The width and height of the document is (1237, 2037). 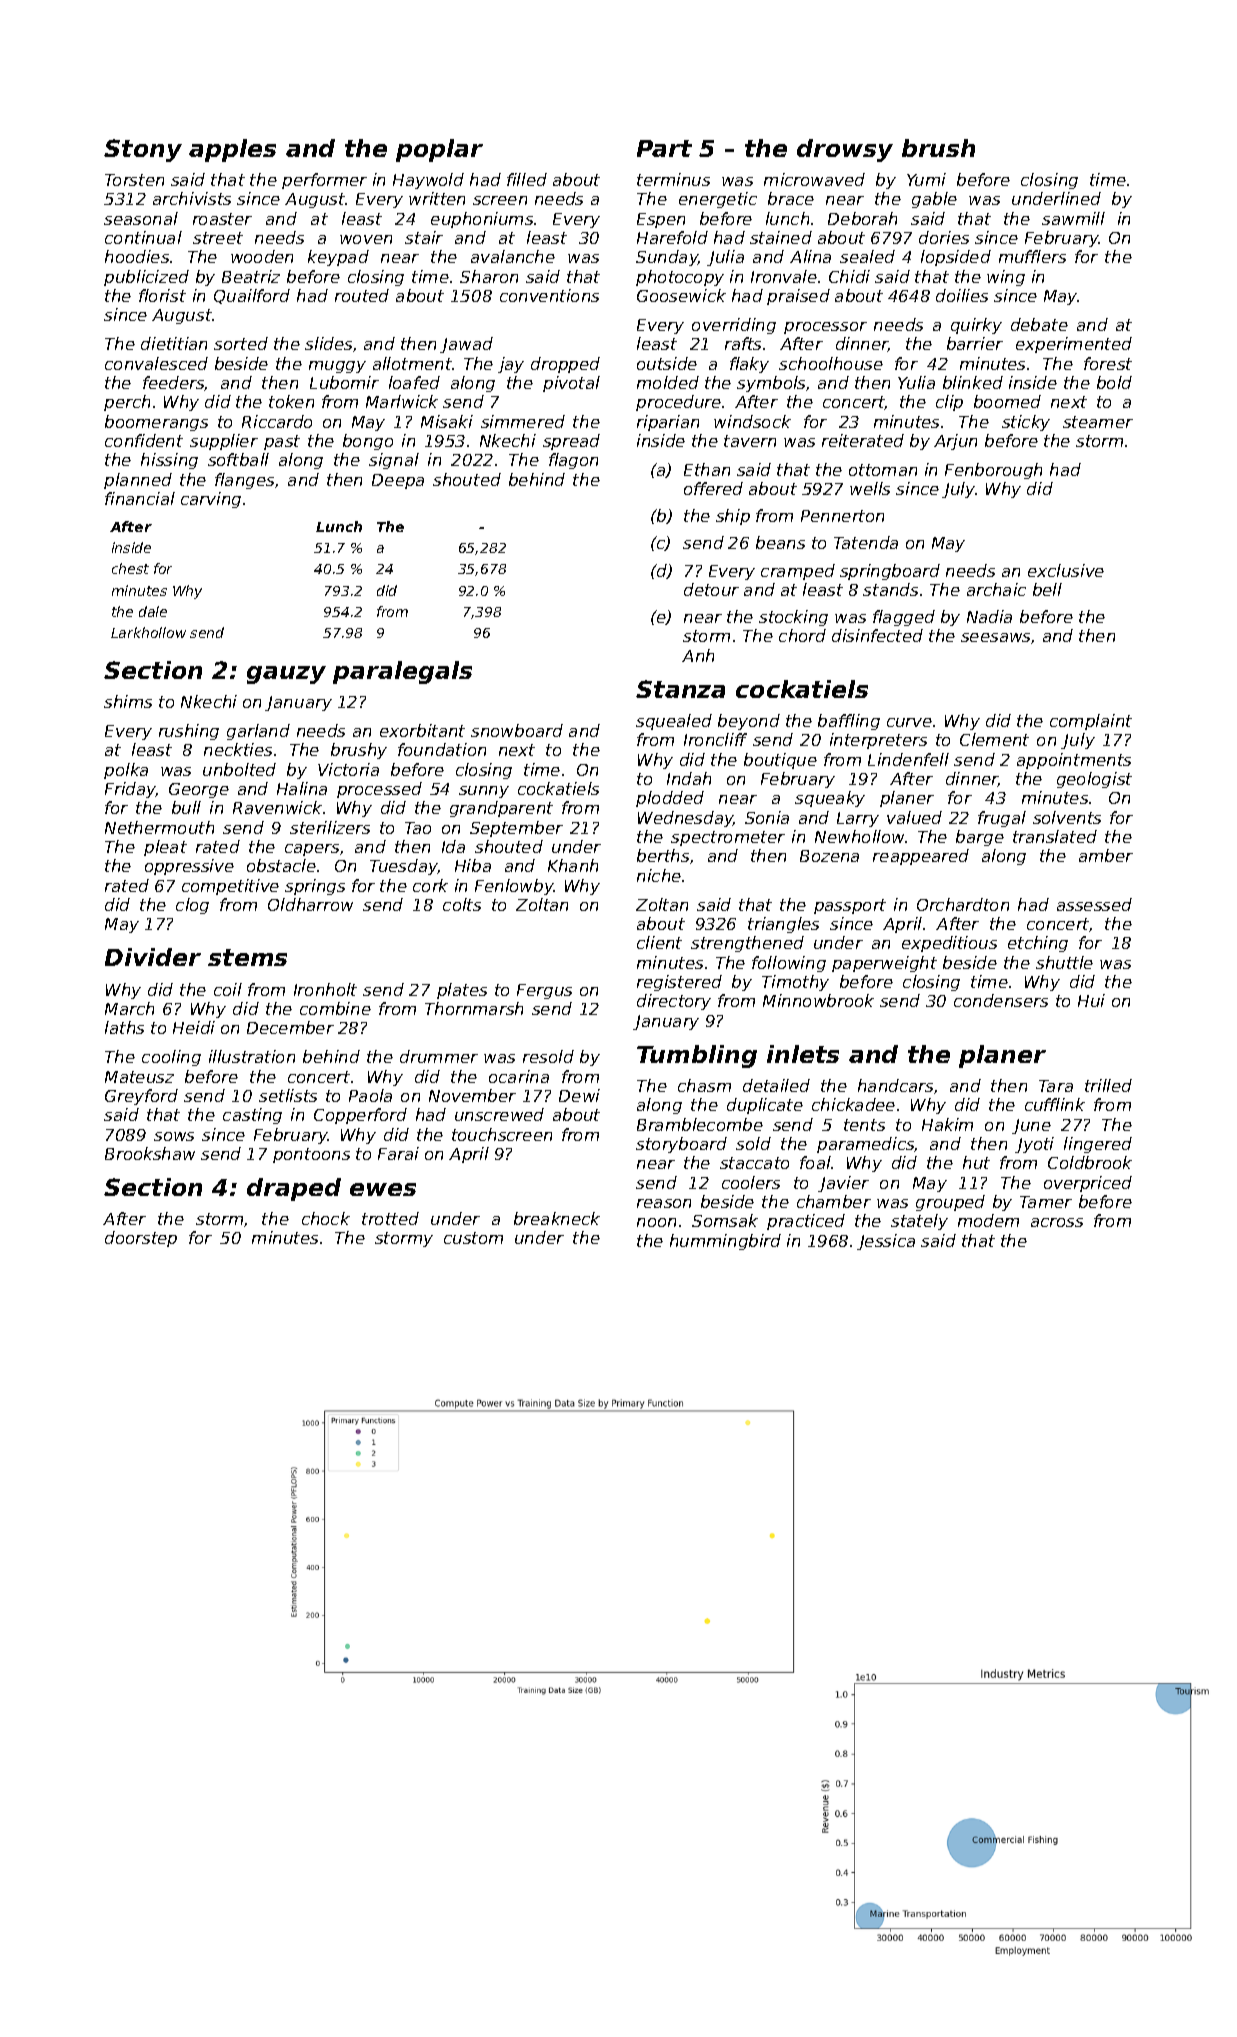 I want to click on chock, so click(x=326, y=1218).
